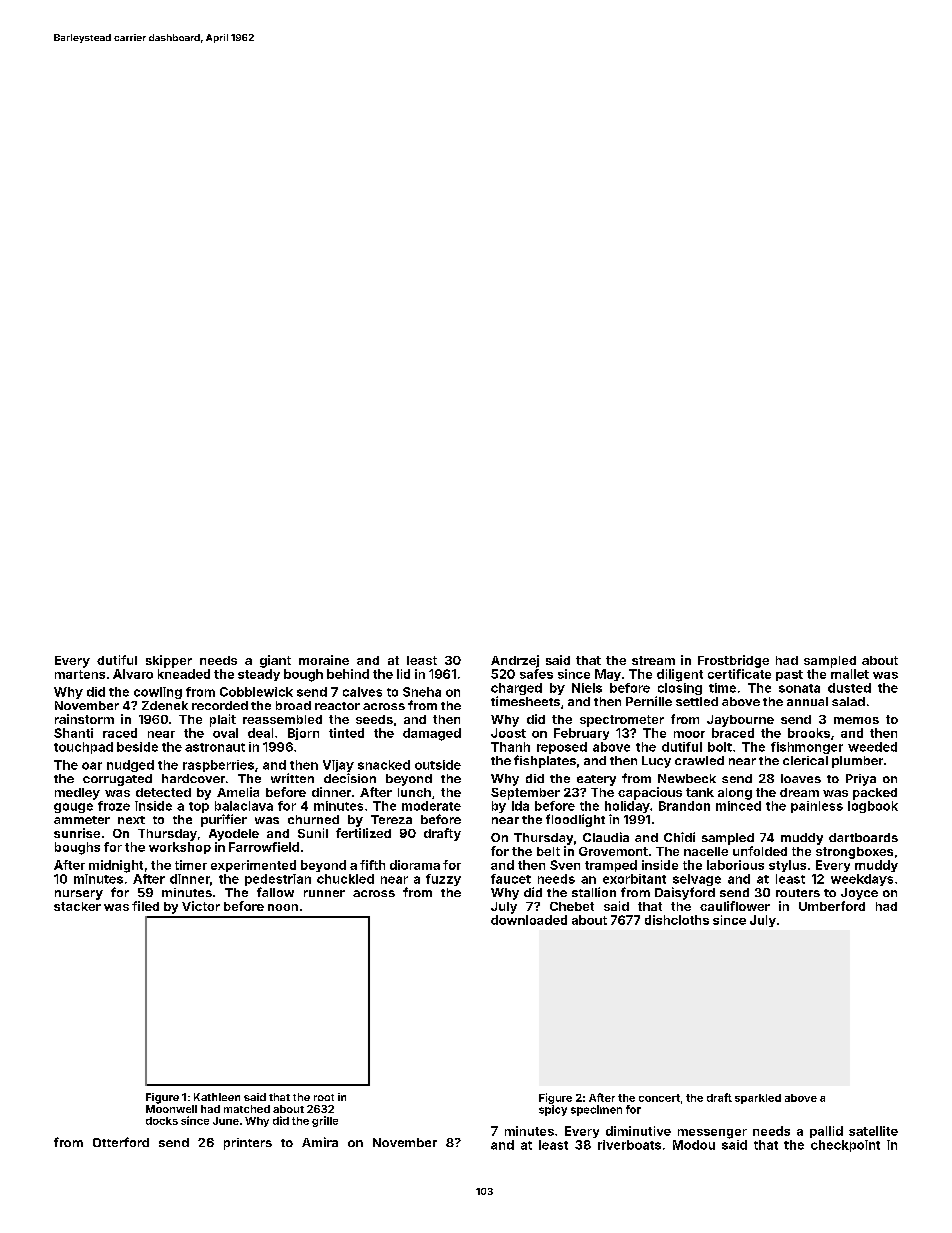 The width and height of the screenshot is (952, 1233). Describe the element at coordinates (324, 1097) in the screenshot. I see `root` at that location.
